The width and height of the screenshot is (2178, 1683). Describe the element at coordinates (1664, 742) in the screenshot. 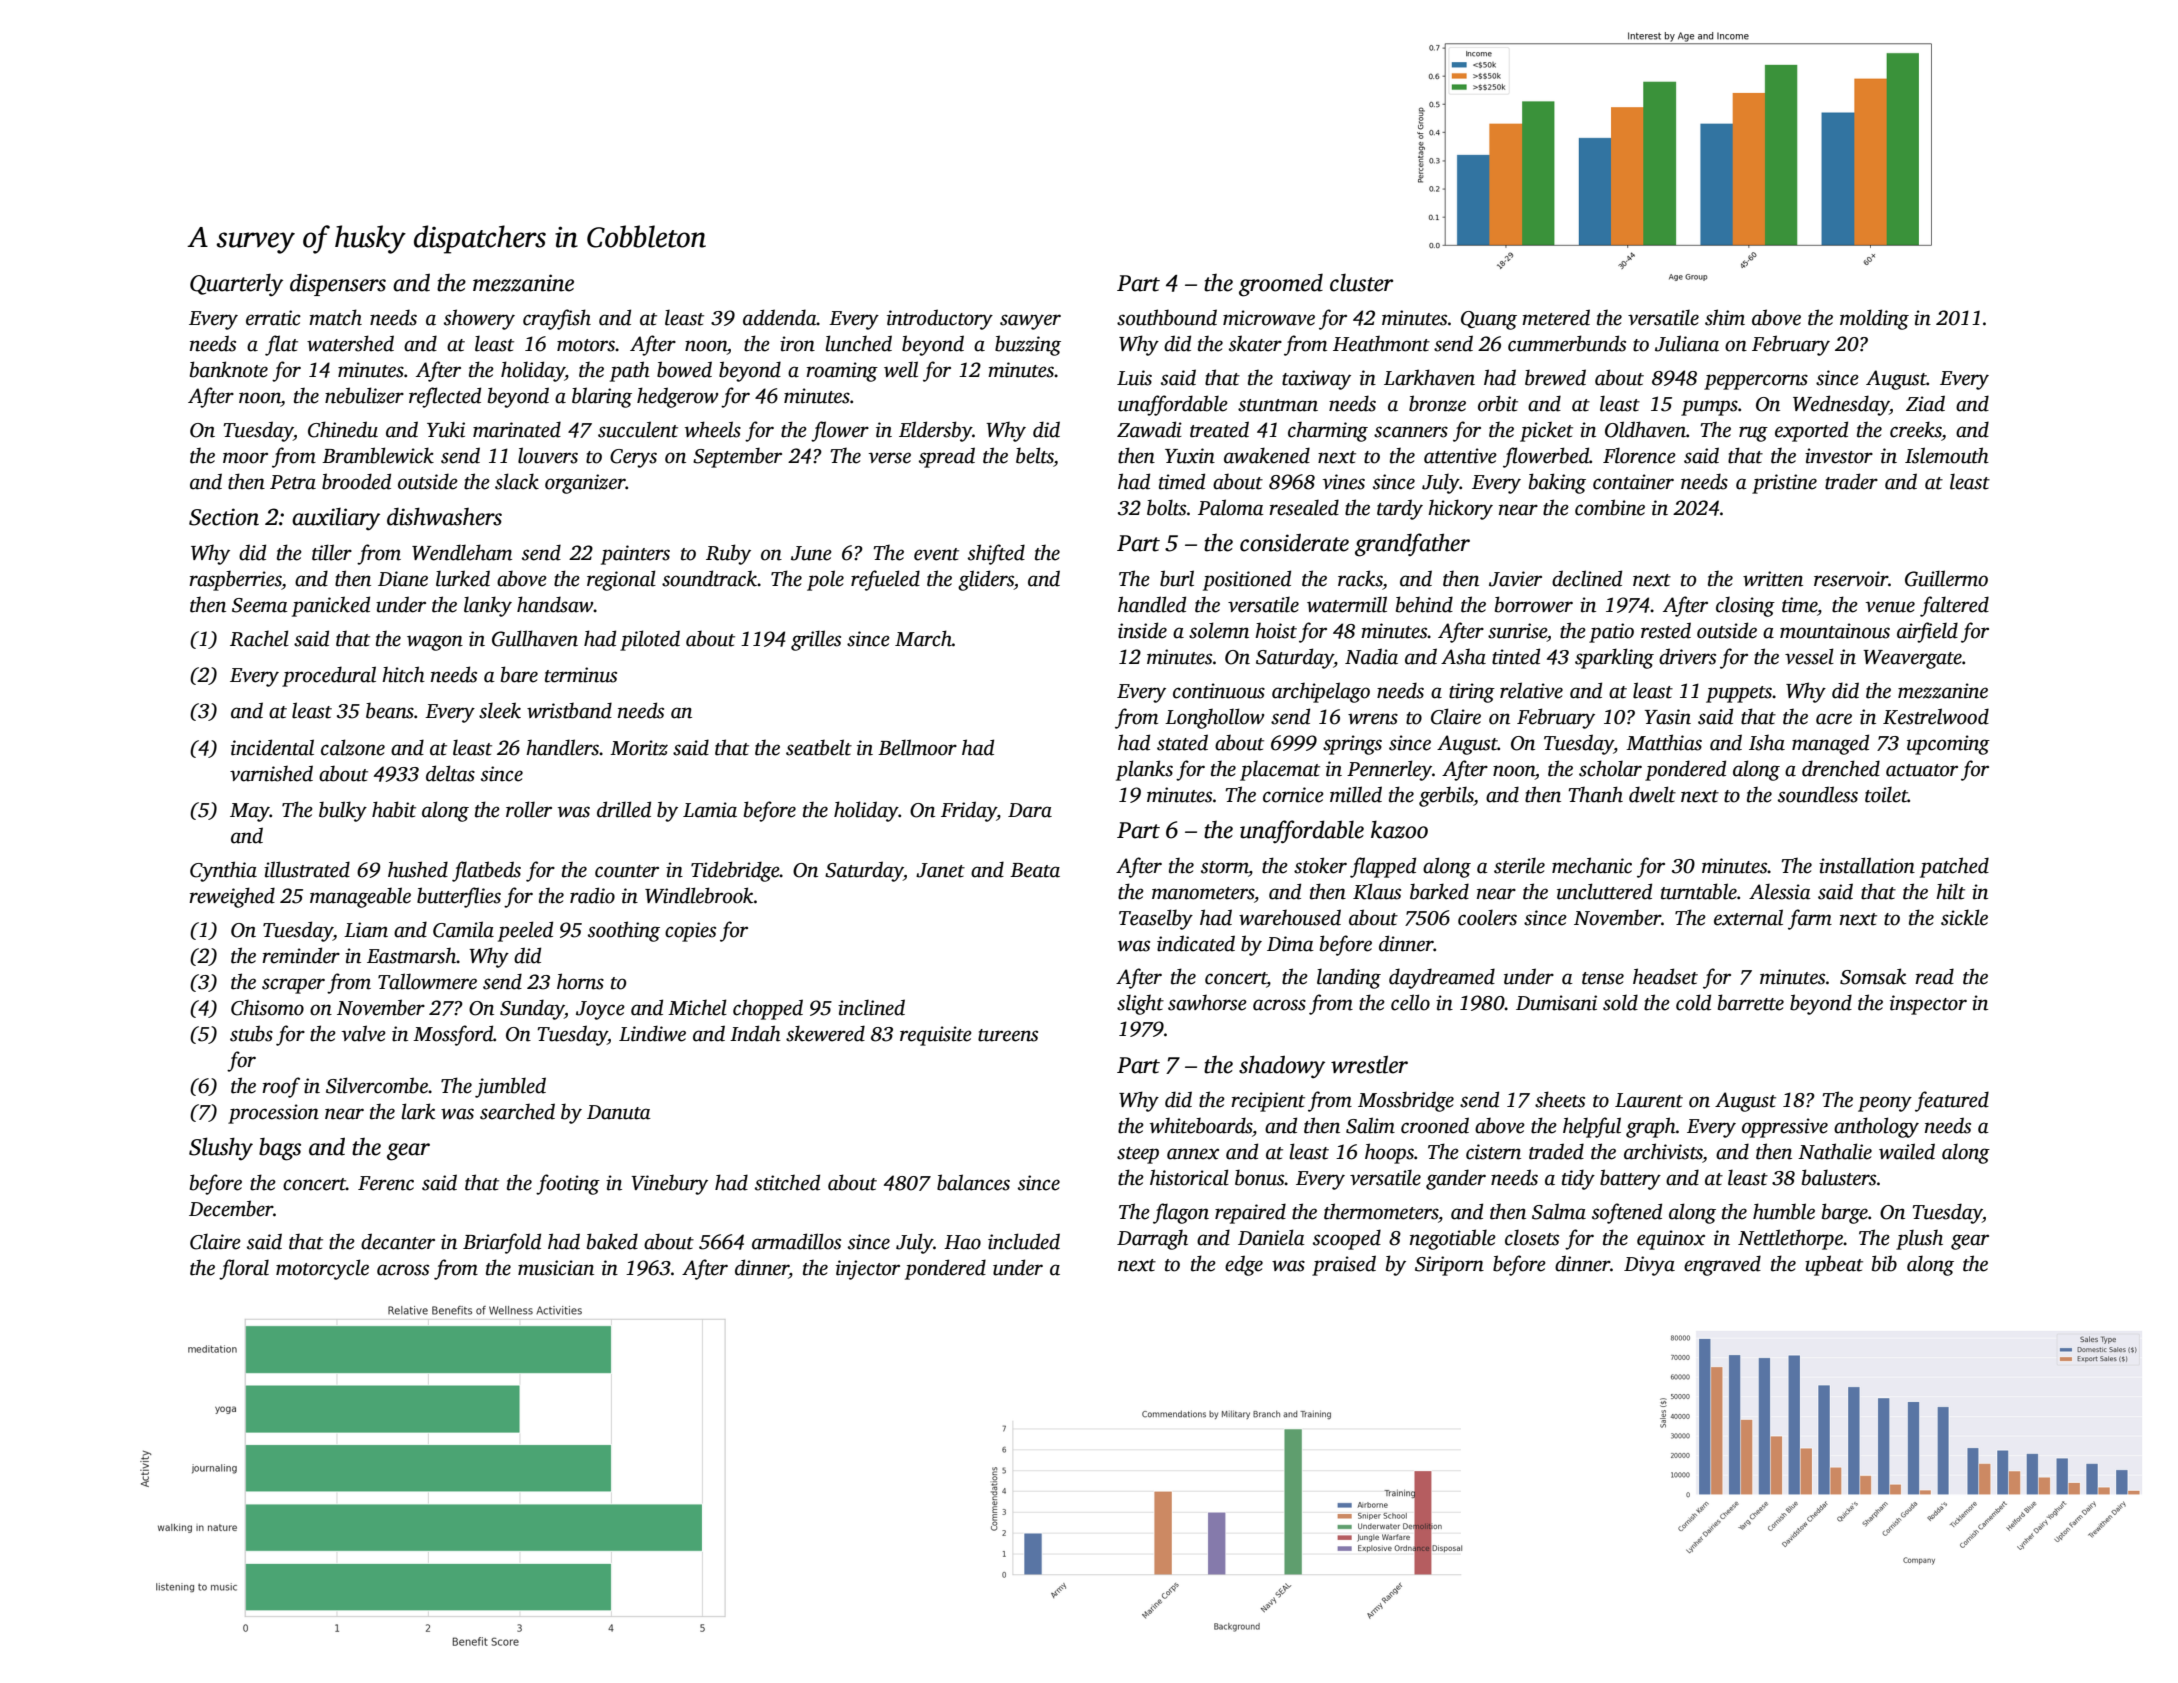

I see `Matthias` at that location.
